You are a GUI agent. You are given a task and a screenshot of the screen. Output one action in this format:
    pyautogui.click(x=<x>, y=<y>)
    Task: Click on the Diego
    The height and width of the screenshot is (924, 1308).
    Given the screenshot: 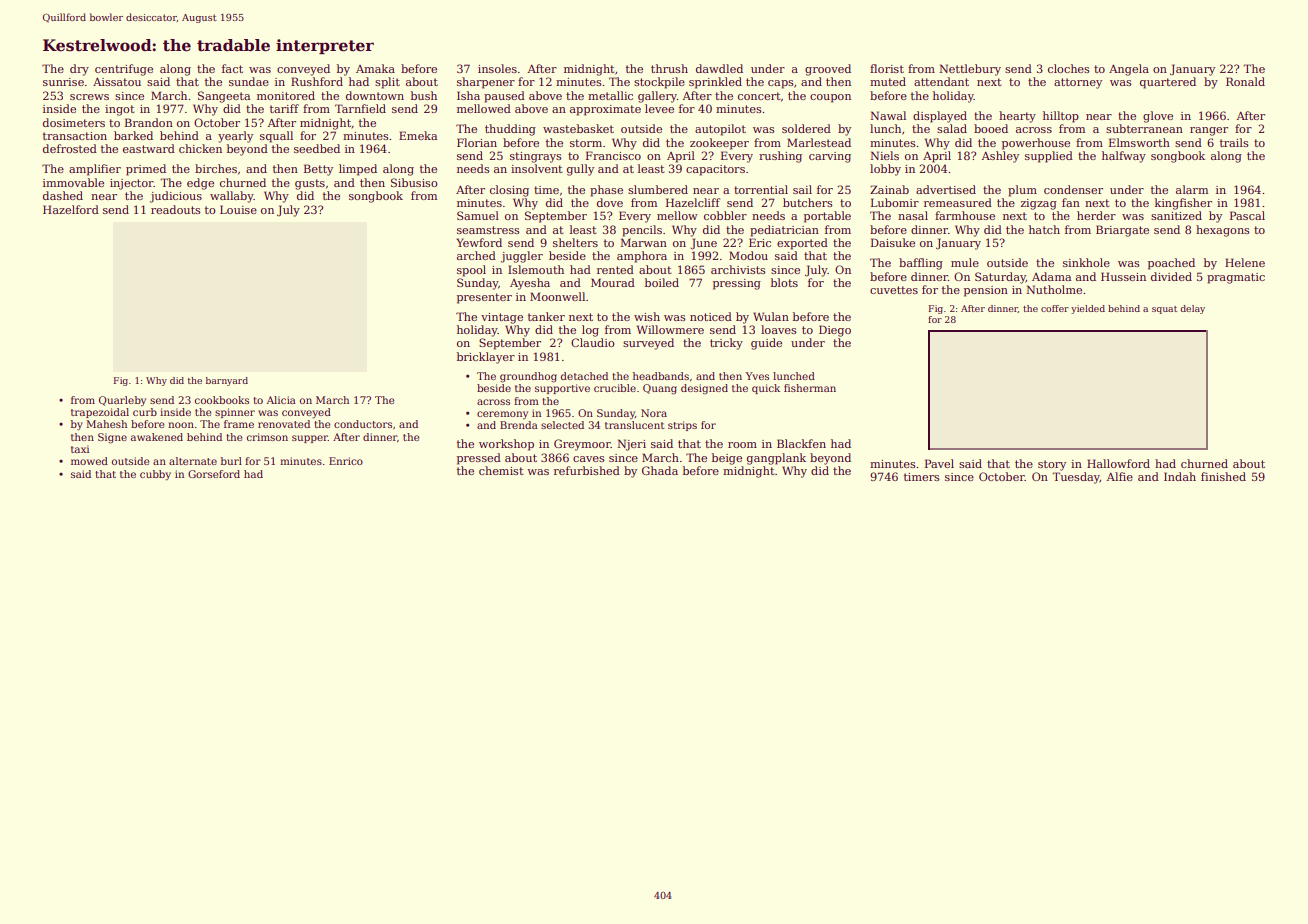 What is the action you would take?
    pyautogui.click(x=835, y=331)
